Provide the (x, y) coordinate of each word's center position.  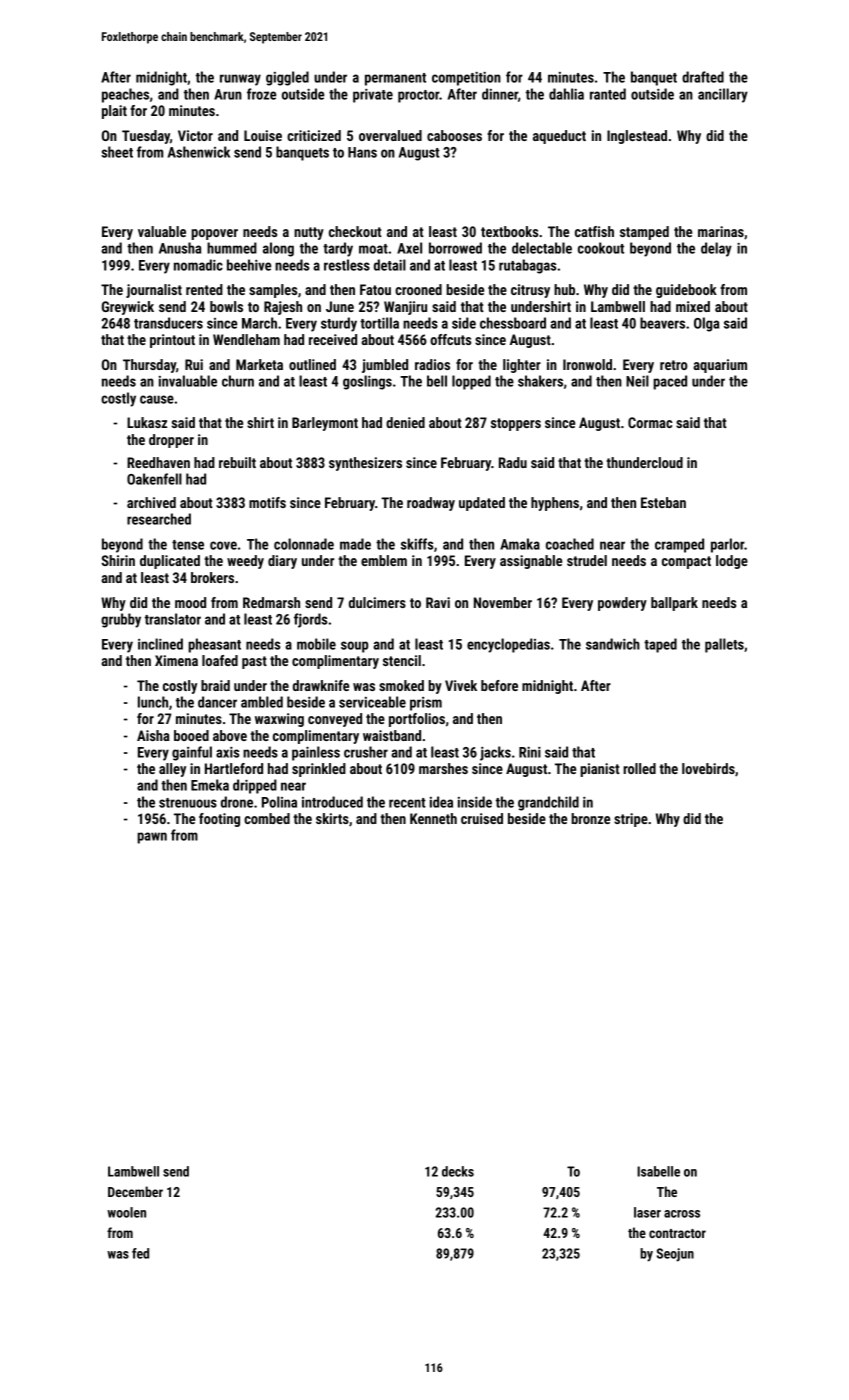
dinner (500, 94)
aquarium (720, 366)
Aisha (153, 735)
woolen (126, 1212)
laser (647, 1212)
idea (441, 802)
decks (458, 1171)
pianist (600, 770)
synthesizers (365, 464)
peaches (125, 95)
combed (267, 818)
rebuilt (237, 462)
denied (405, 422)
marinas (721, 231)
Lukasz (147, 422)
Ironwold (587, 364)
